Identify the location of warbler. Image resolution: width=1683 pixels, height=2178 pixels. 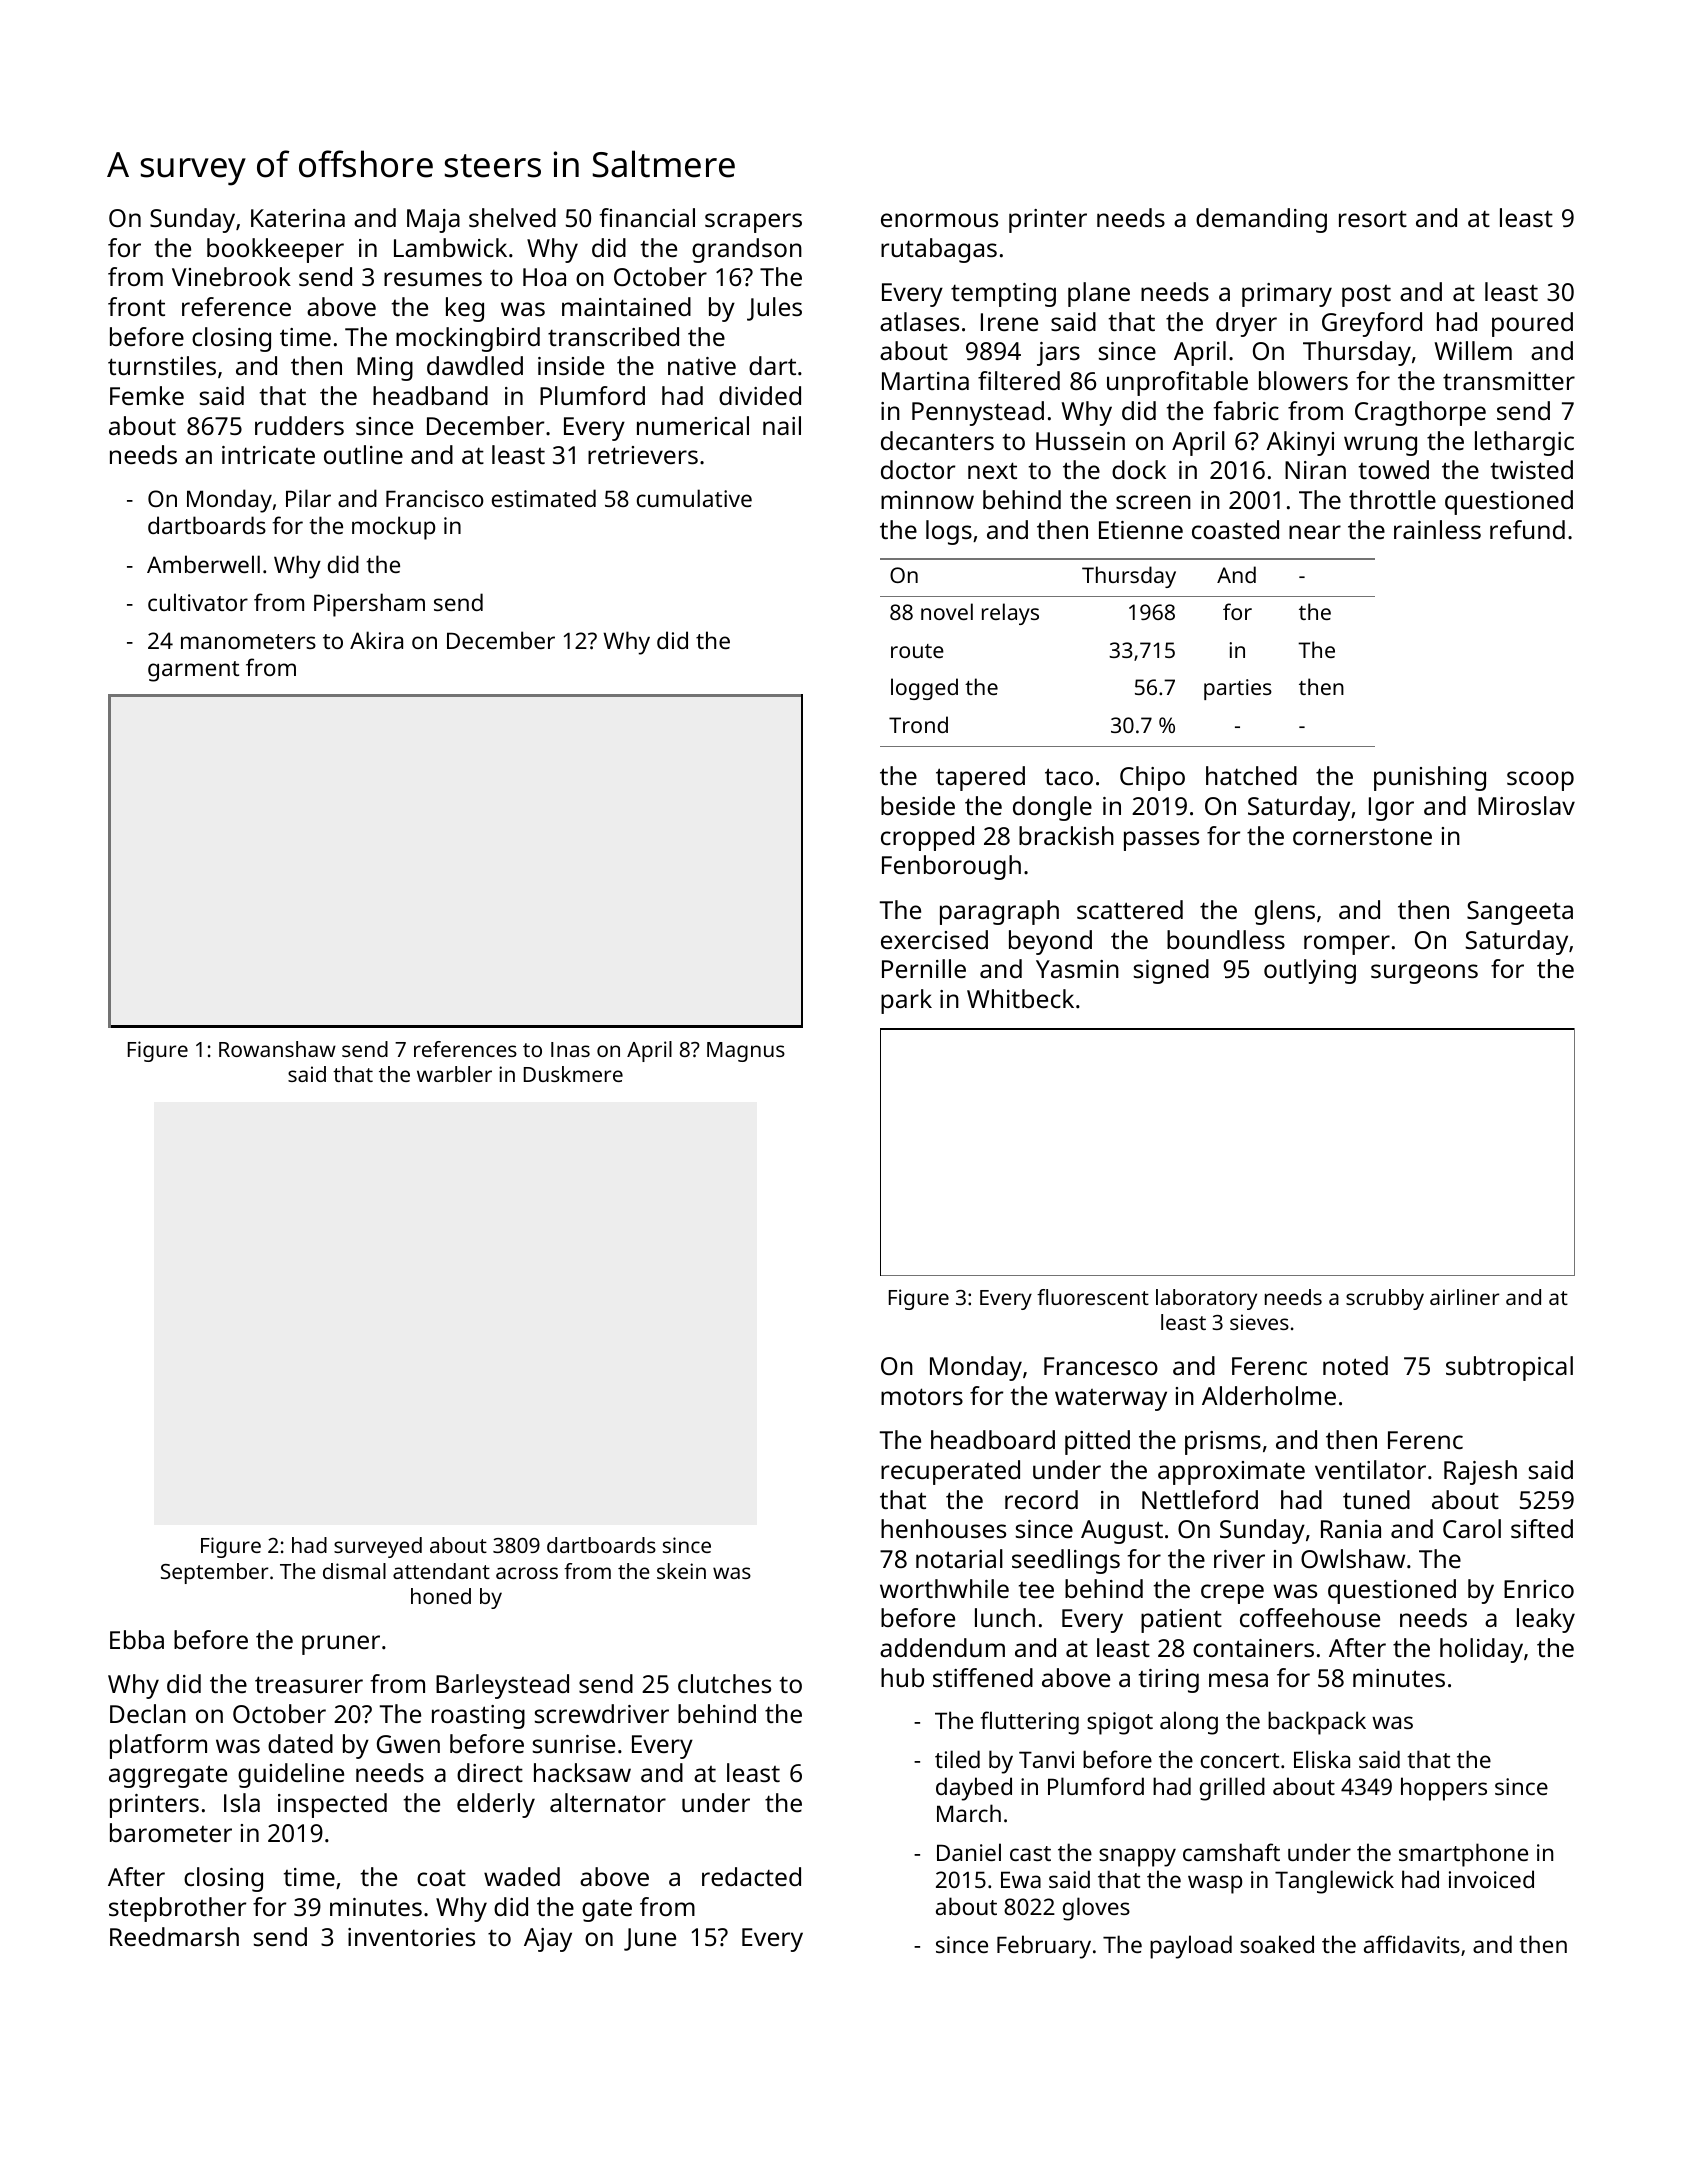
(454, 1074).
